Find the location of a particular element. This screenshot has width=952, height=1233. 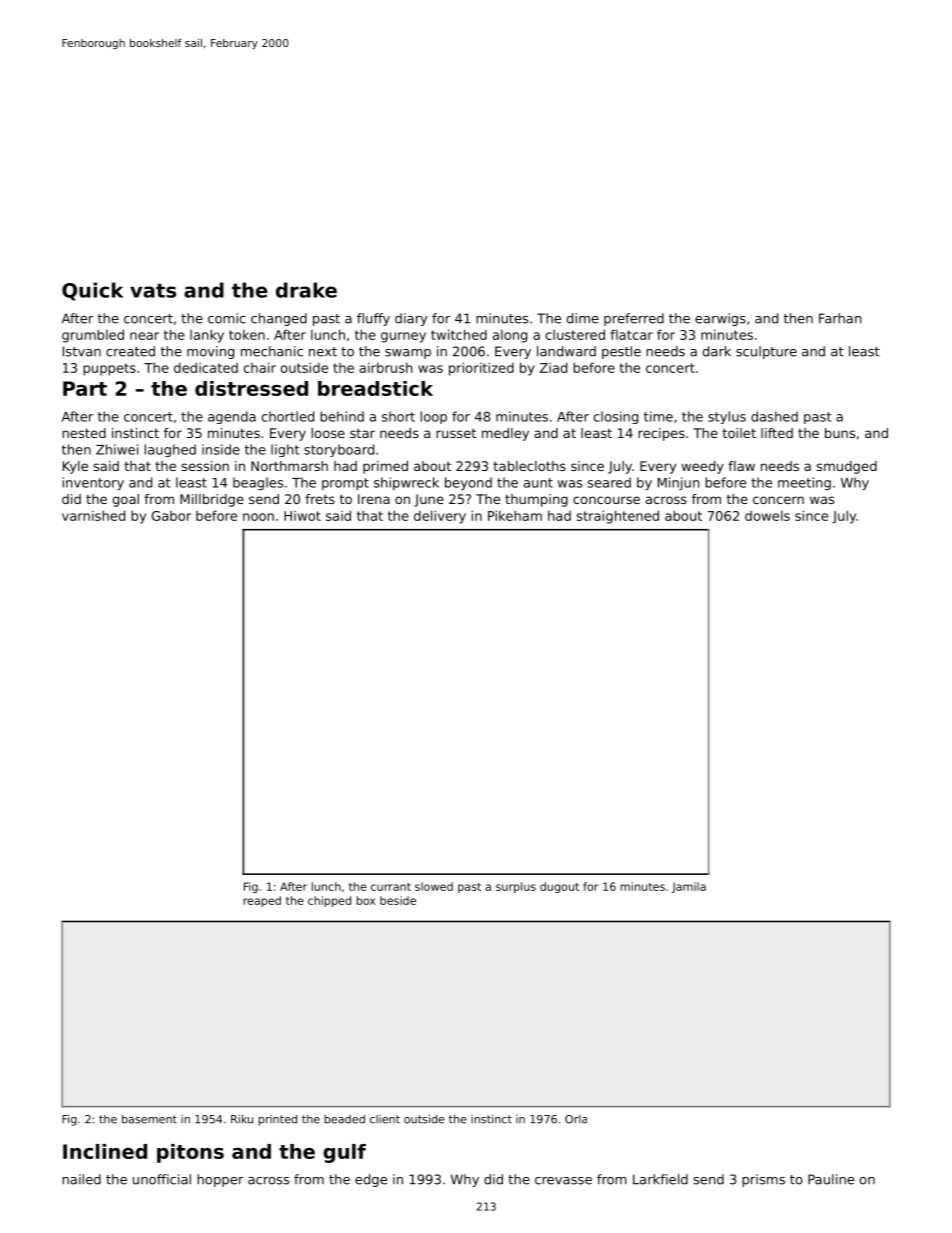

Gabor is located at coordinates (171, 516).
